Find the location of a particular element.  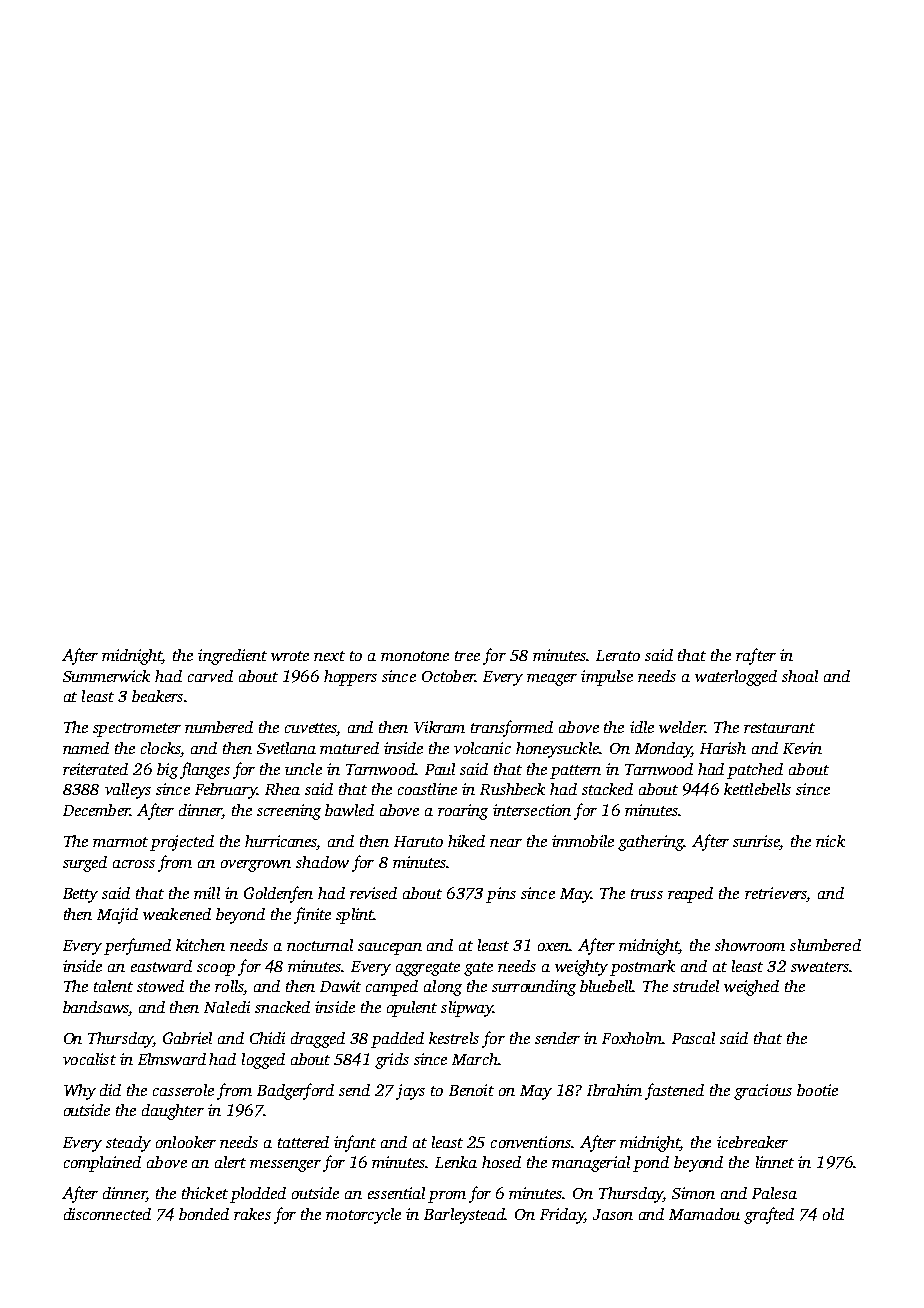

shoal is located at coordinates (800, 676).
